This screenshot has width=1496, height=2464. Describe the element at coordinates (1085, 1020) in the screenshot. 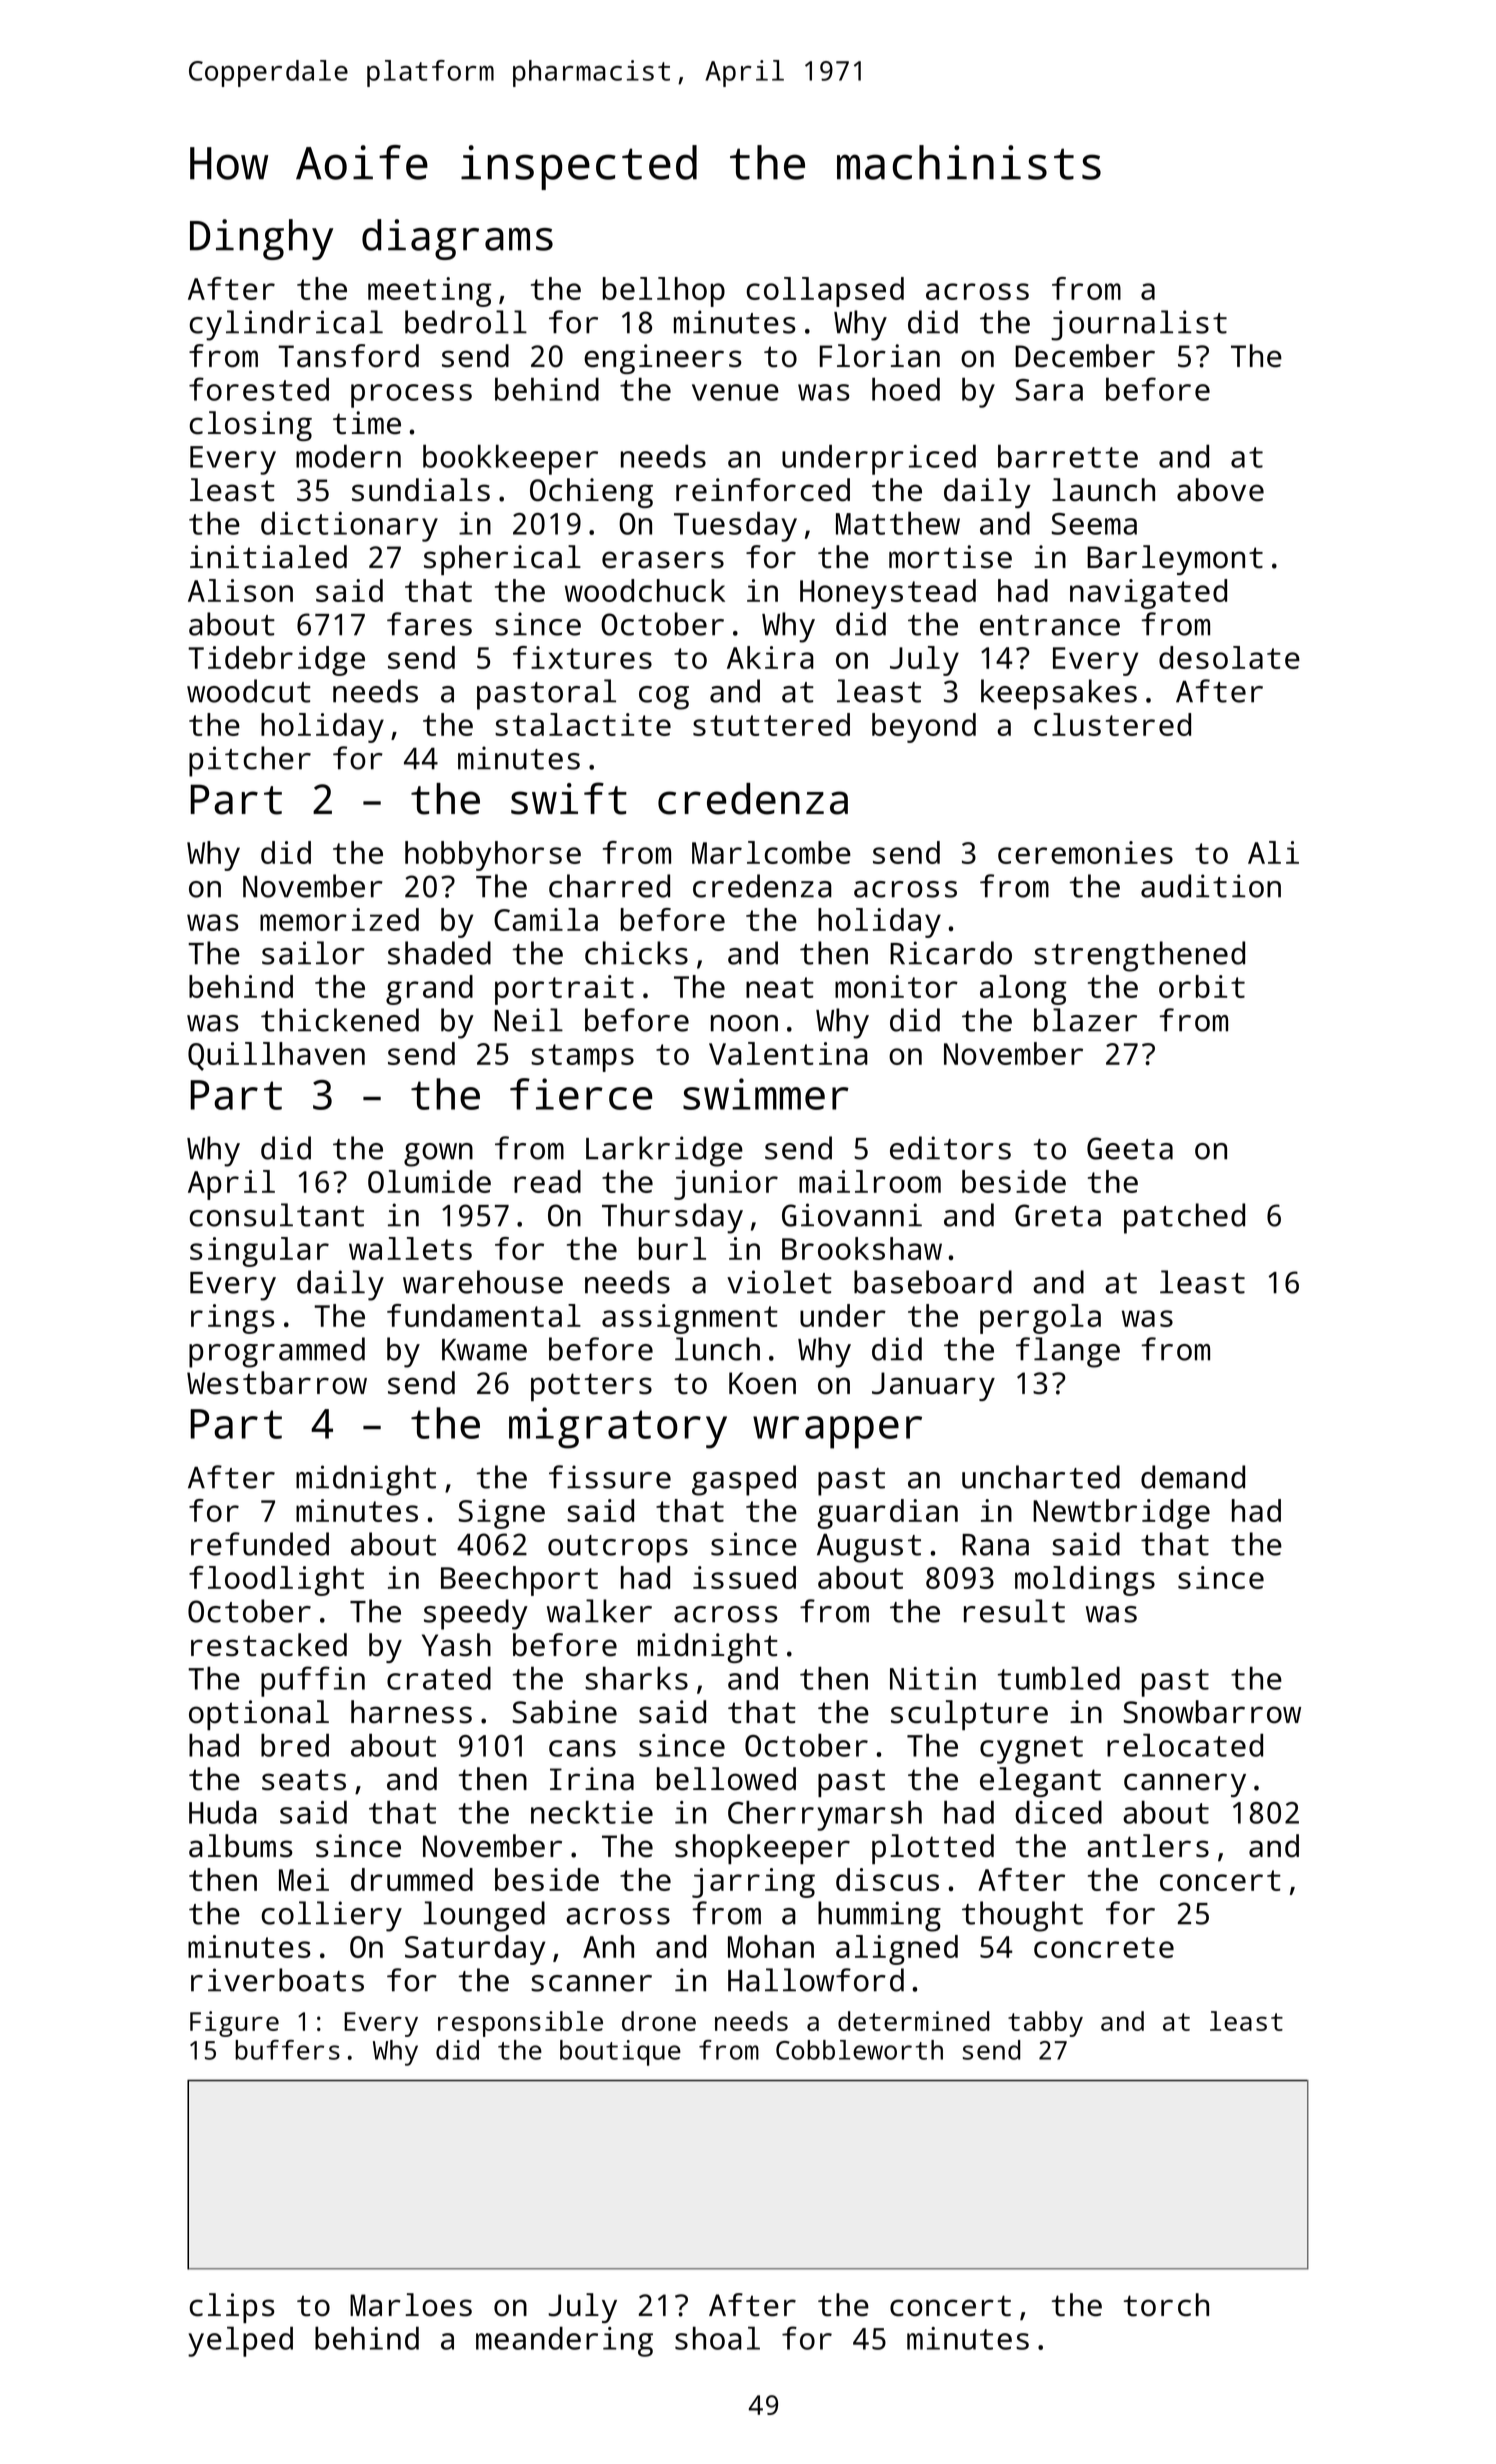

I see `blazer` at that location.
